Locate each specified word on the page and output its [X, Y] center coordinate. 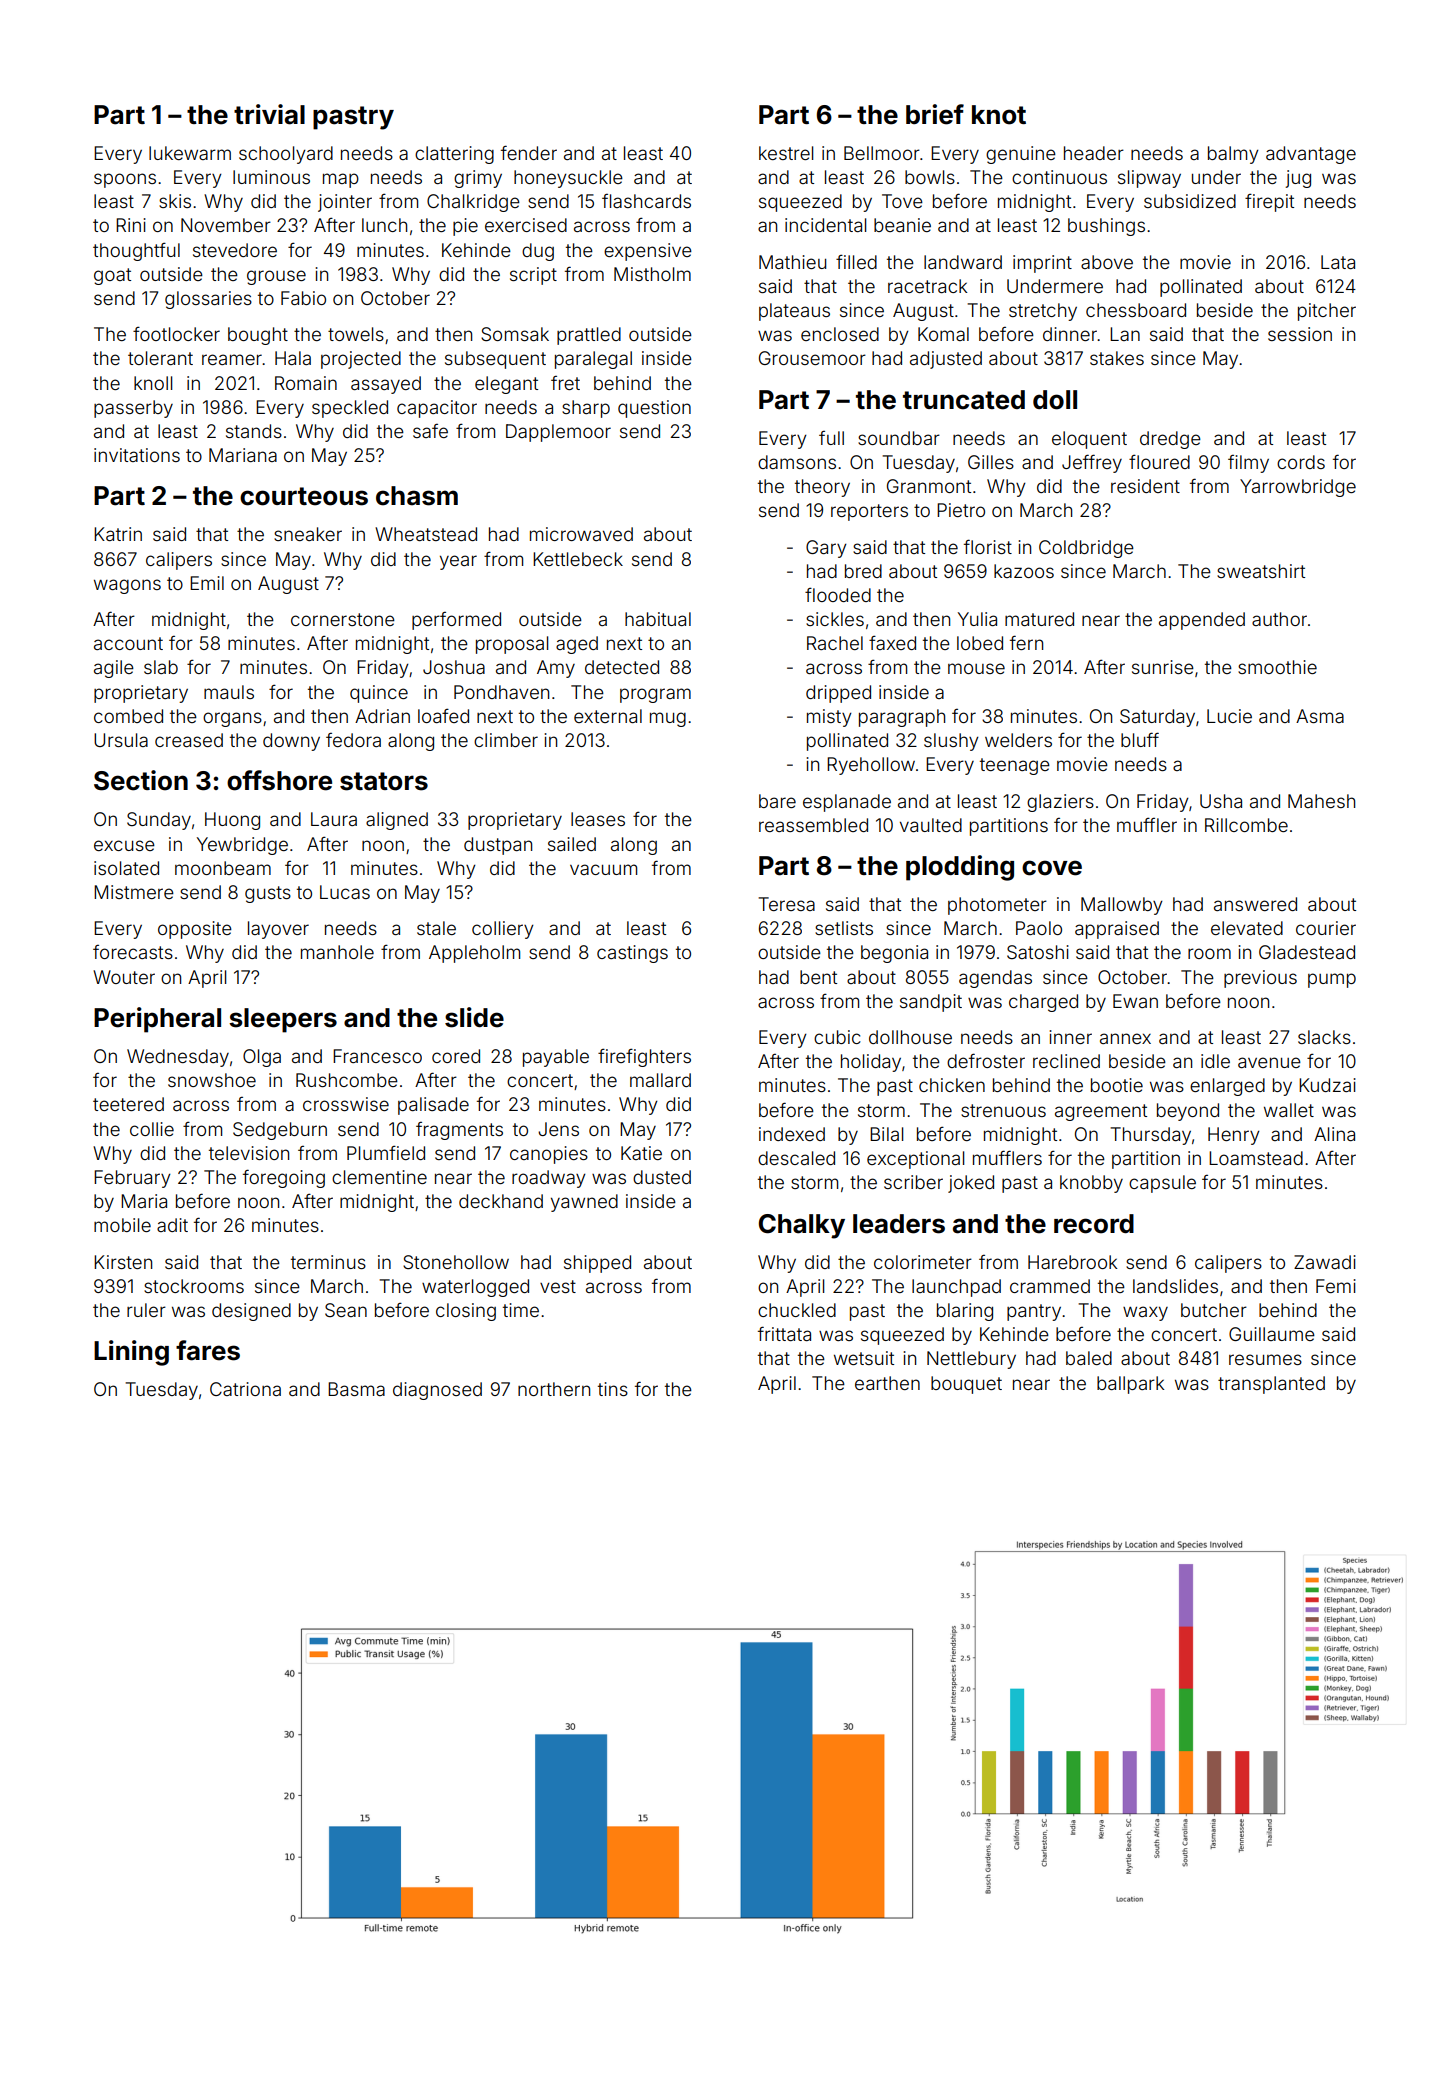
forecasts [133, 952]
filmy [1248, 464]
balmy [1233, 155]
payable [556, 1058]
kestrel [786, 153]
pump [1332, 980]
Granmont [929, 486]
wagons [127, 586]
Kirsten [123, 1262]
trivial [269, 114]
